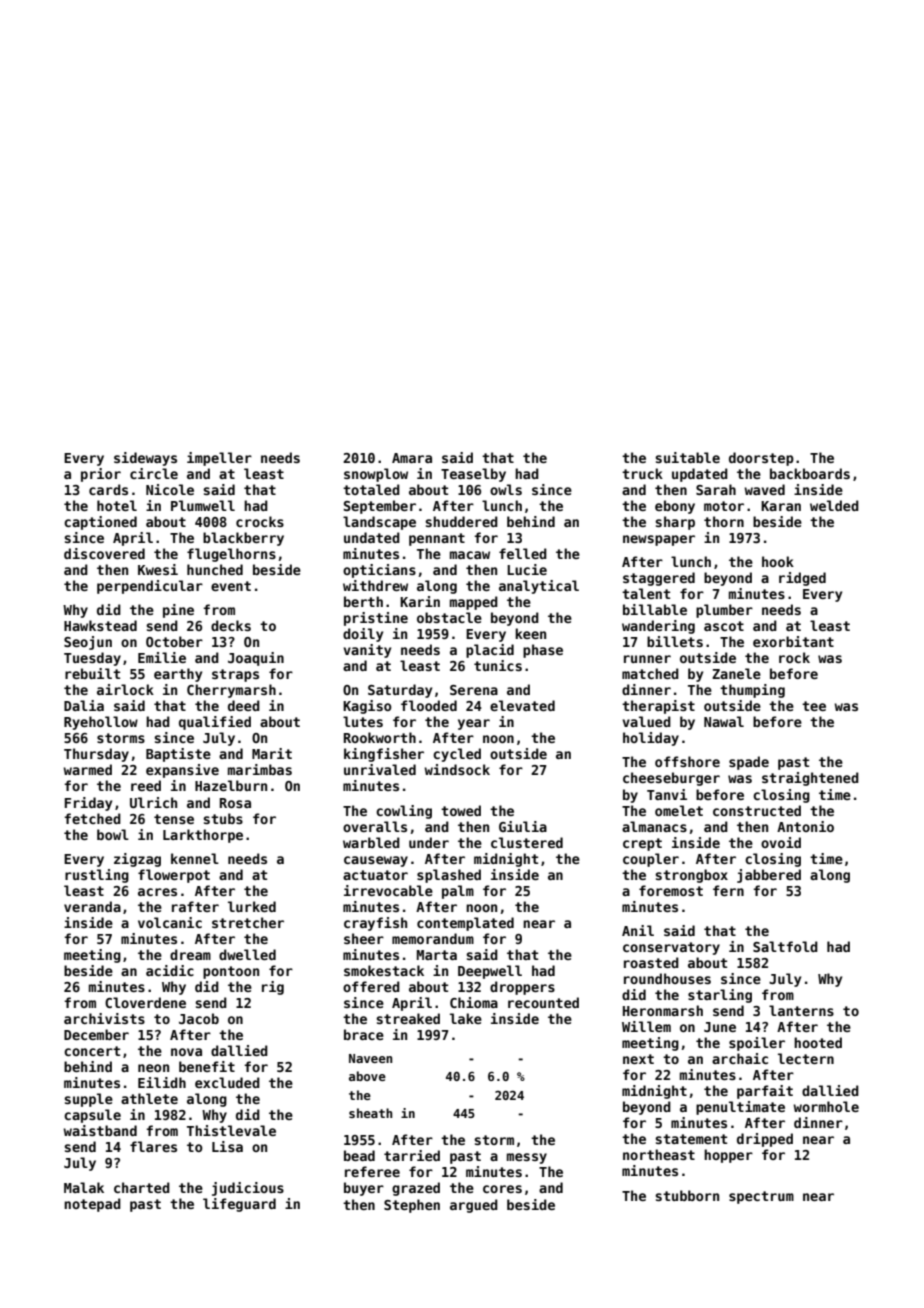 This screenshot has height=1308, width=924. Describe the element at coordinates (231, 555) in the screenshot. I see `flugelhorns` at that location.
